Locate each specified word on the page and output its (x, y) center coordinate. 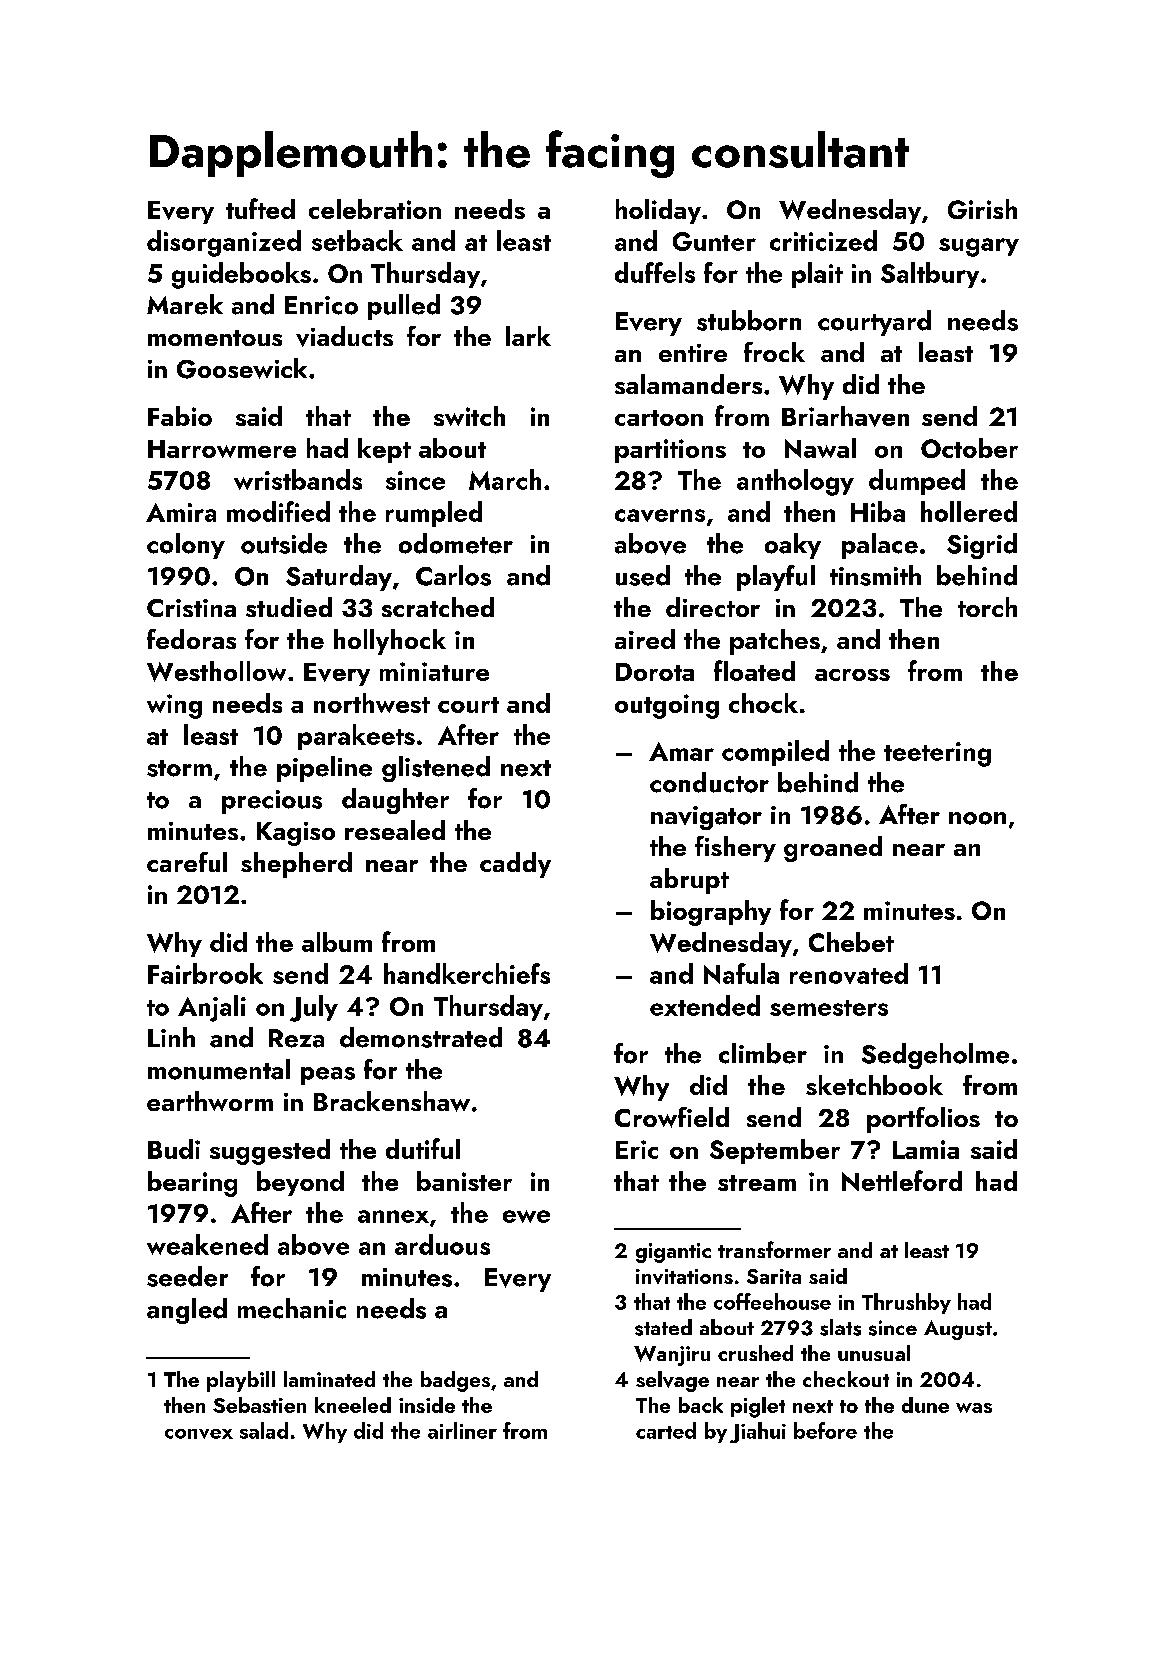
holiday (658, 211)
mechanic (292, 1308)
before (825, 1430)
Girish (982, 209)
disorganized (224, 243)
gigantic (673, 1253)
